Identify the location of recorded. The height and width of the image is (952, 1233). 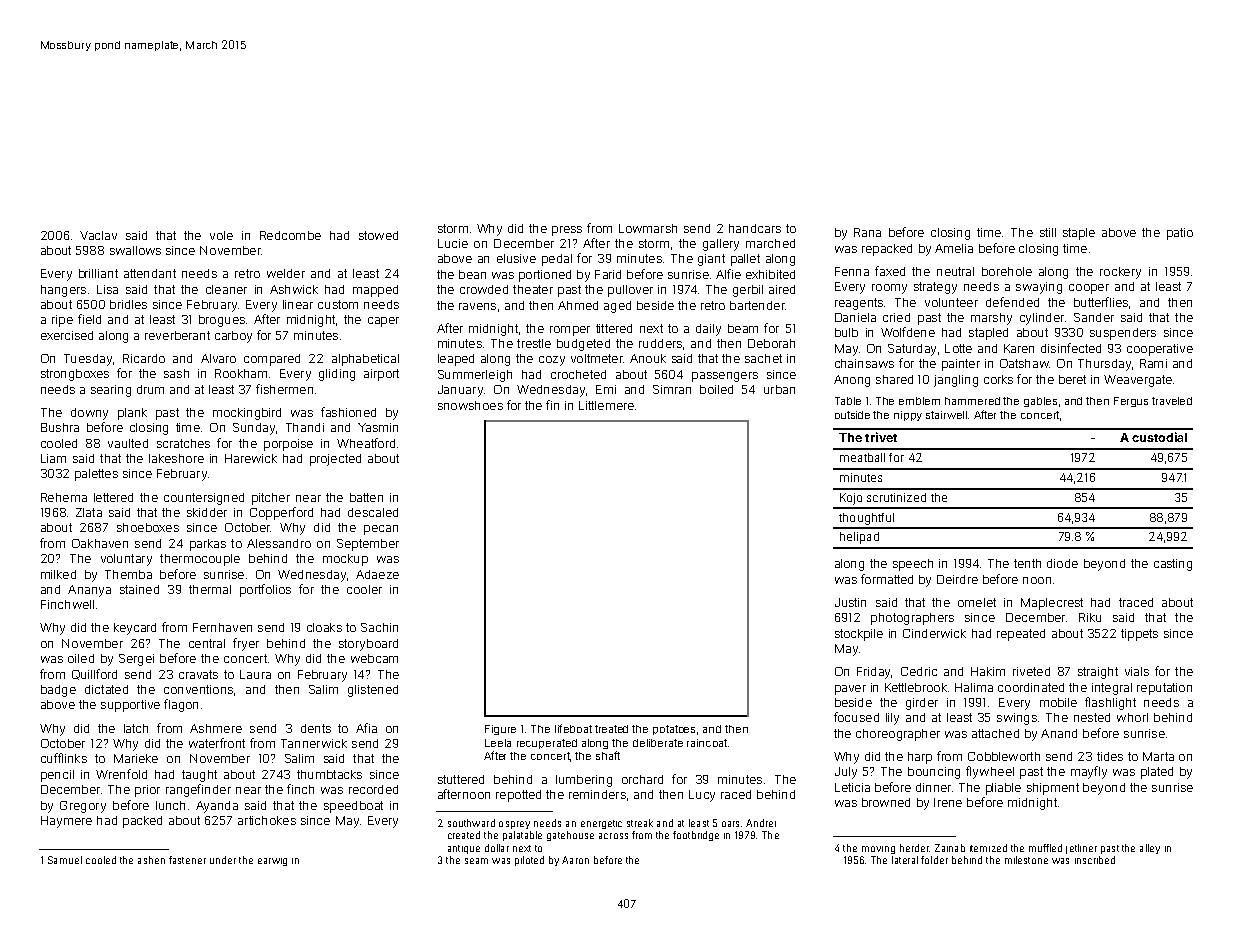
(373, 789).
